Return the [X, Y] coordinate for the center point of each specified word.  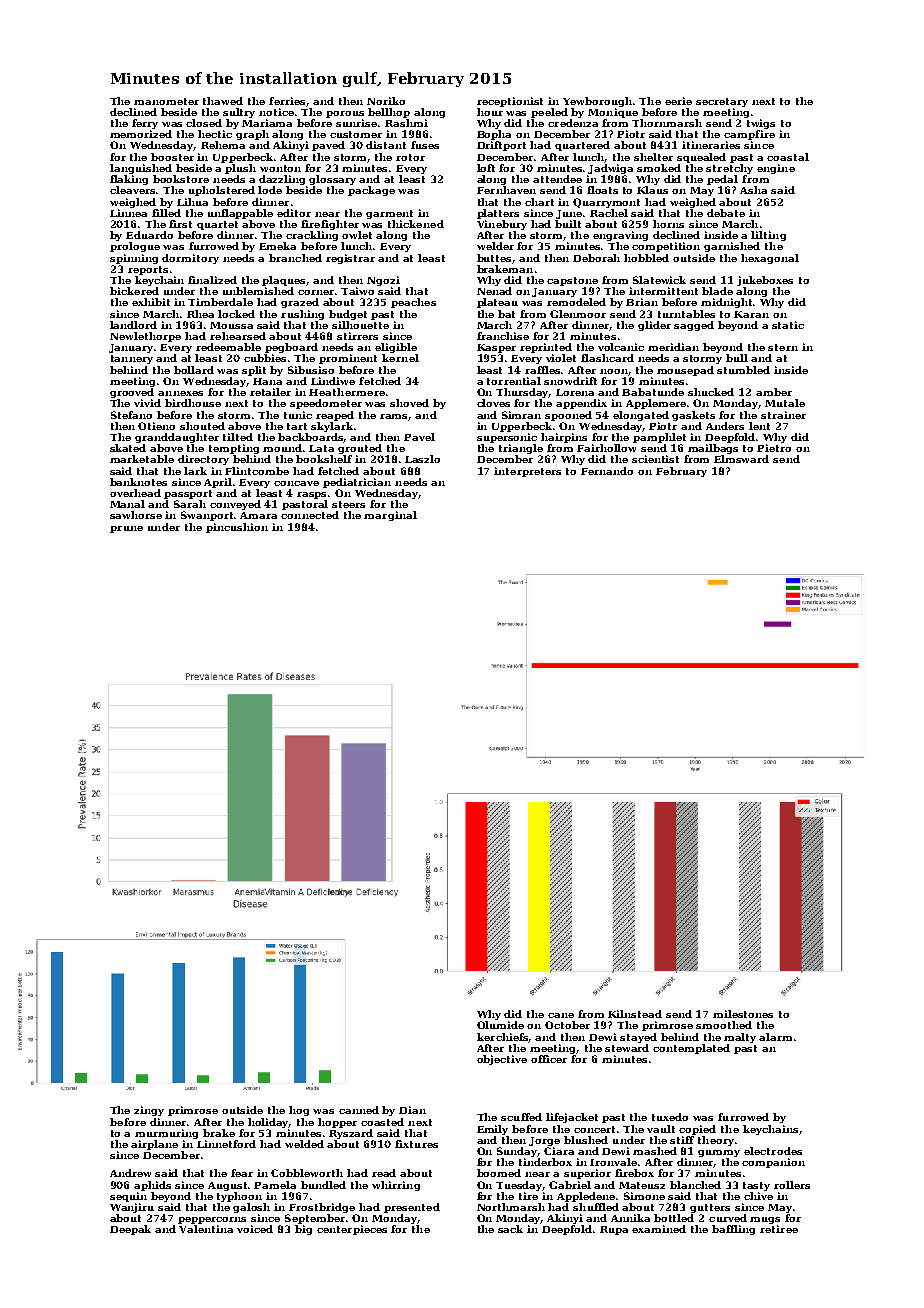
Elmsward [741, 459]
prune [126, 529]
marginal [390, 516]
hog [299, 1111]
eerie [678, 101]
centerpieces [352, 1230]
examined [659, 1229]
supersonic [507, 438]
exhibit [151, 302]
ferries [287, 101]
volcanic [621, 347]
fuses [425, 145]
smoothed [724, 1025]
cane [561, 1015]
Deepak [130, 1230]
